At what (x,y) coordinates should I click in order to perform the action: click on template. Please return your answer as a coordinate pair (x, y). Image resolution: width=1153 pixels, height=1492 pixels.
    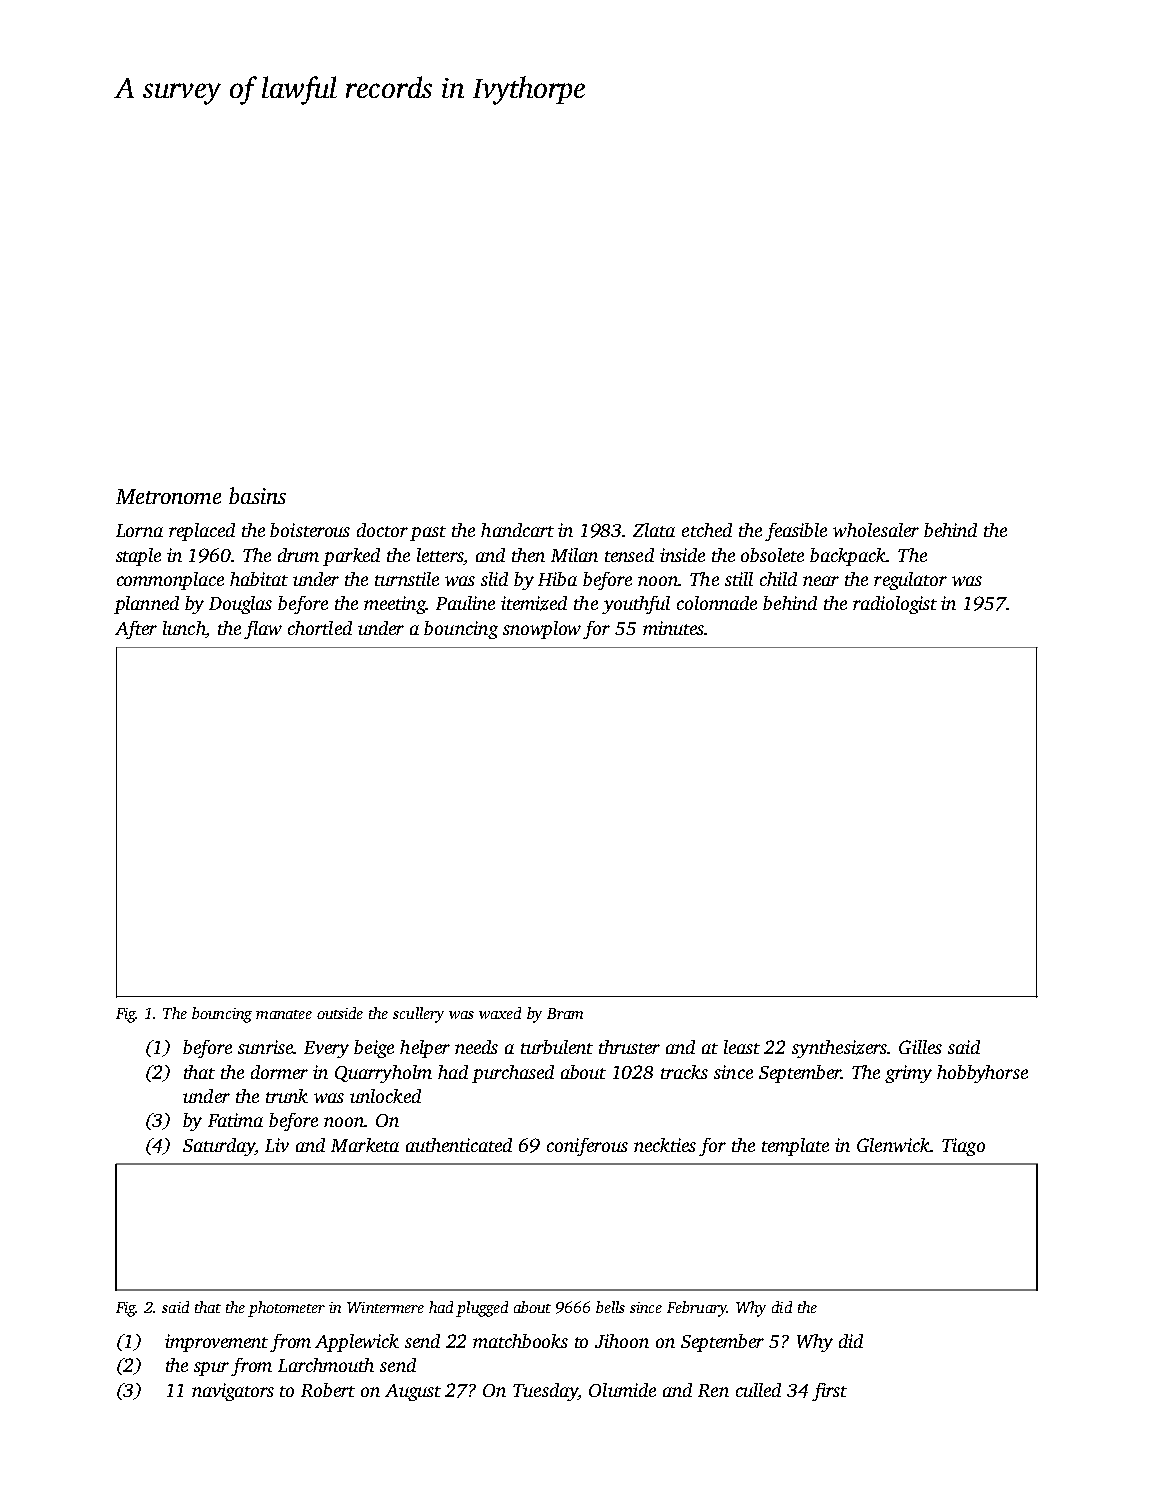
    Looking at the image, I should click on (795, 1147).
